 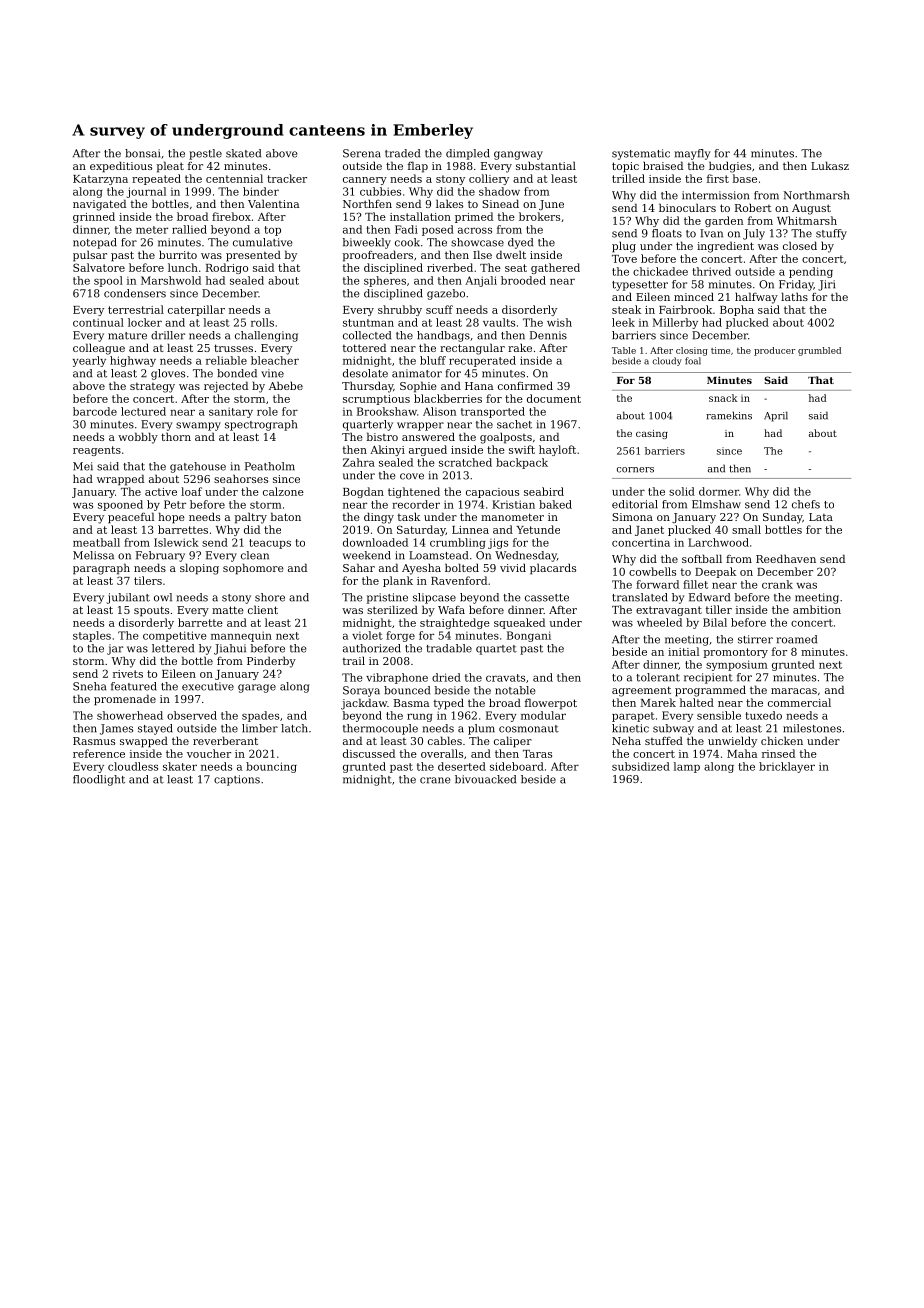 I want to click on Serena, so click(x=362, y=153).
